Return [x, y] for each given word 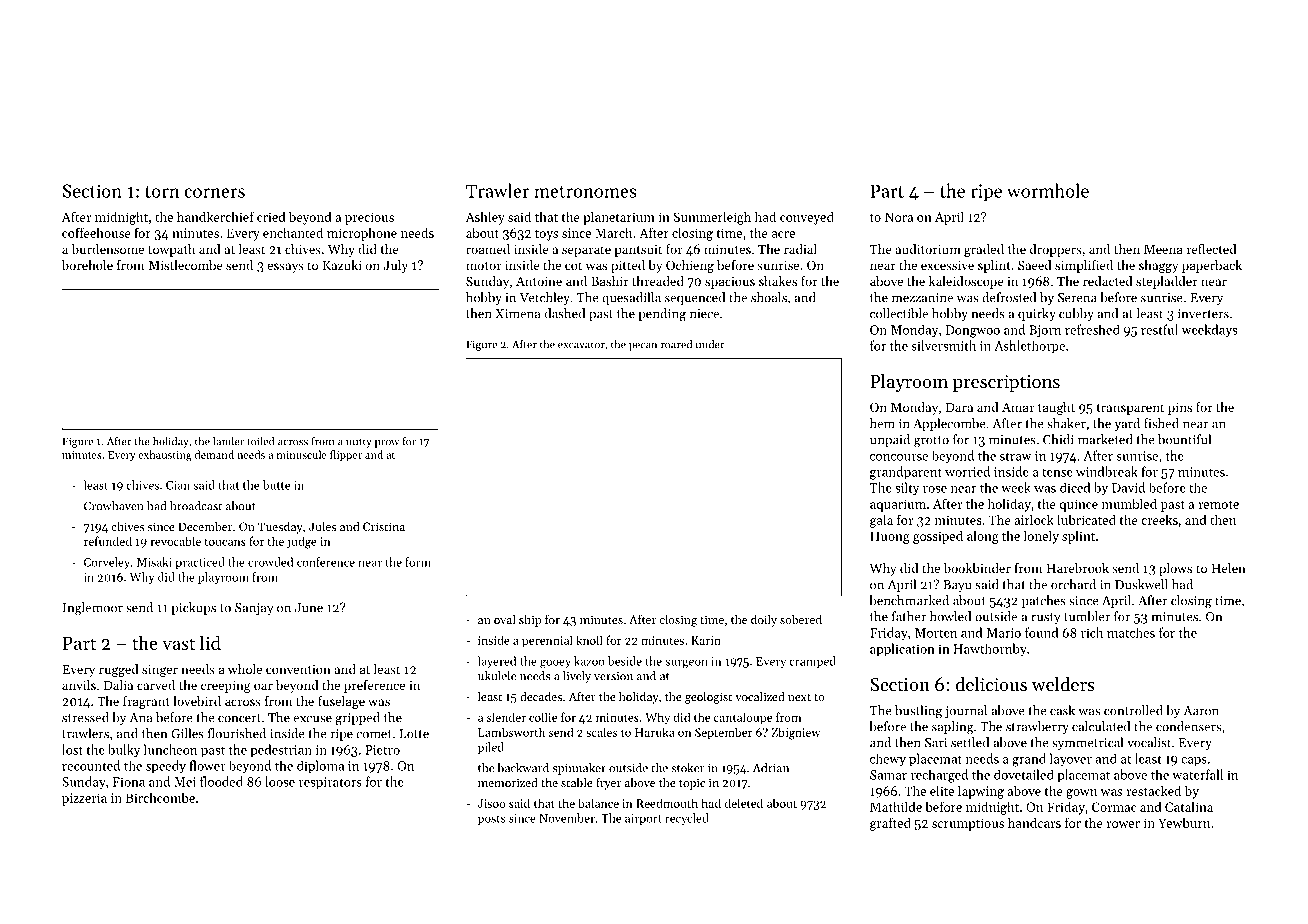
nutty [359, 443]
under [710, 344]
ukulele [497, 676]
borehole [87, 265]
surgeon [686, 664]
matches [1131, 632]
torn [162, 192]
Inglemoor [92, 609]
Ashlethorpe [1029, 346]
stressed [85, 717]
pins [1180, 409]
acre [783, 234]
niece [704, 314]
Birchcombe [160, 797]
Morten [936, 633]
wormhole [1048, 190]
